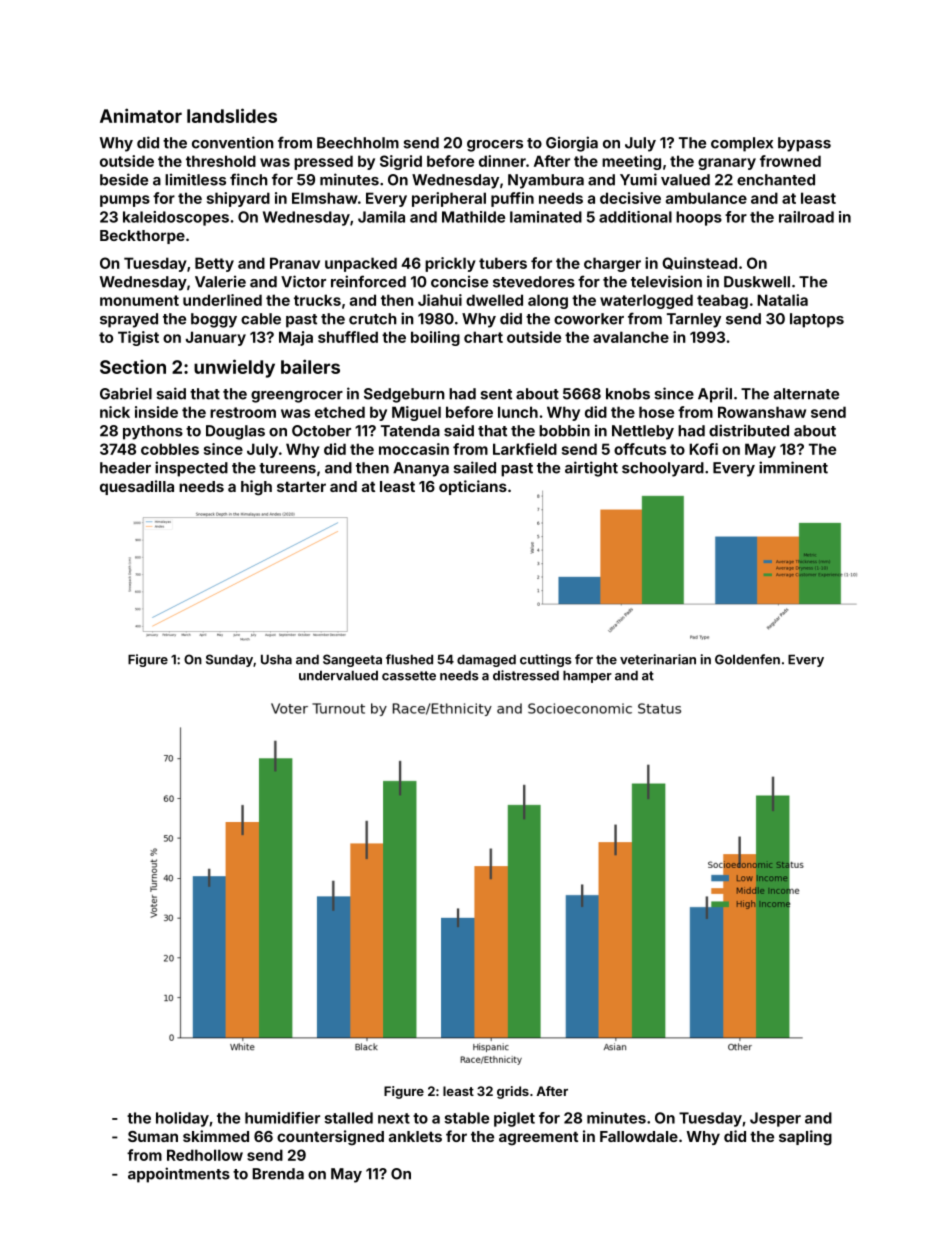 The width and height of the page is (952, 1233). I want to click on appointments, so click(179, 1175).
